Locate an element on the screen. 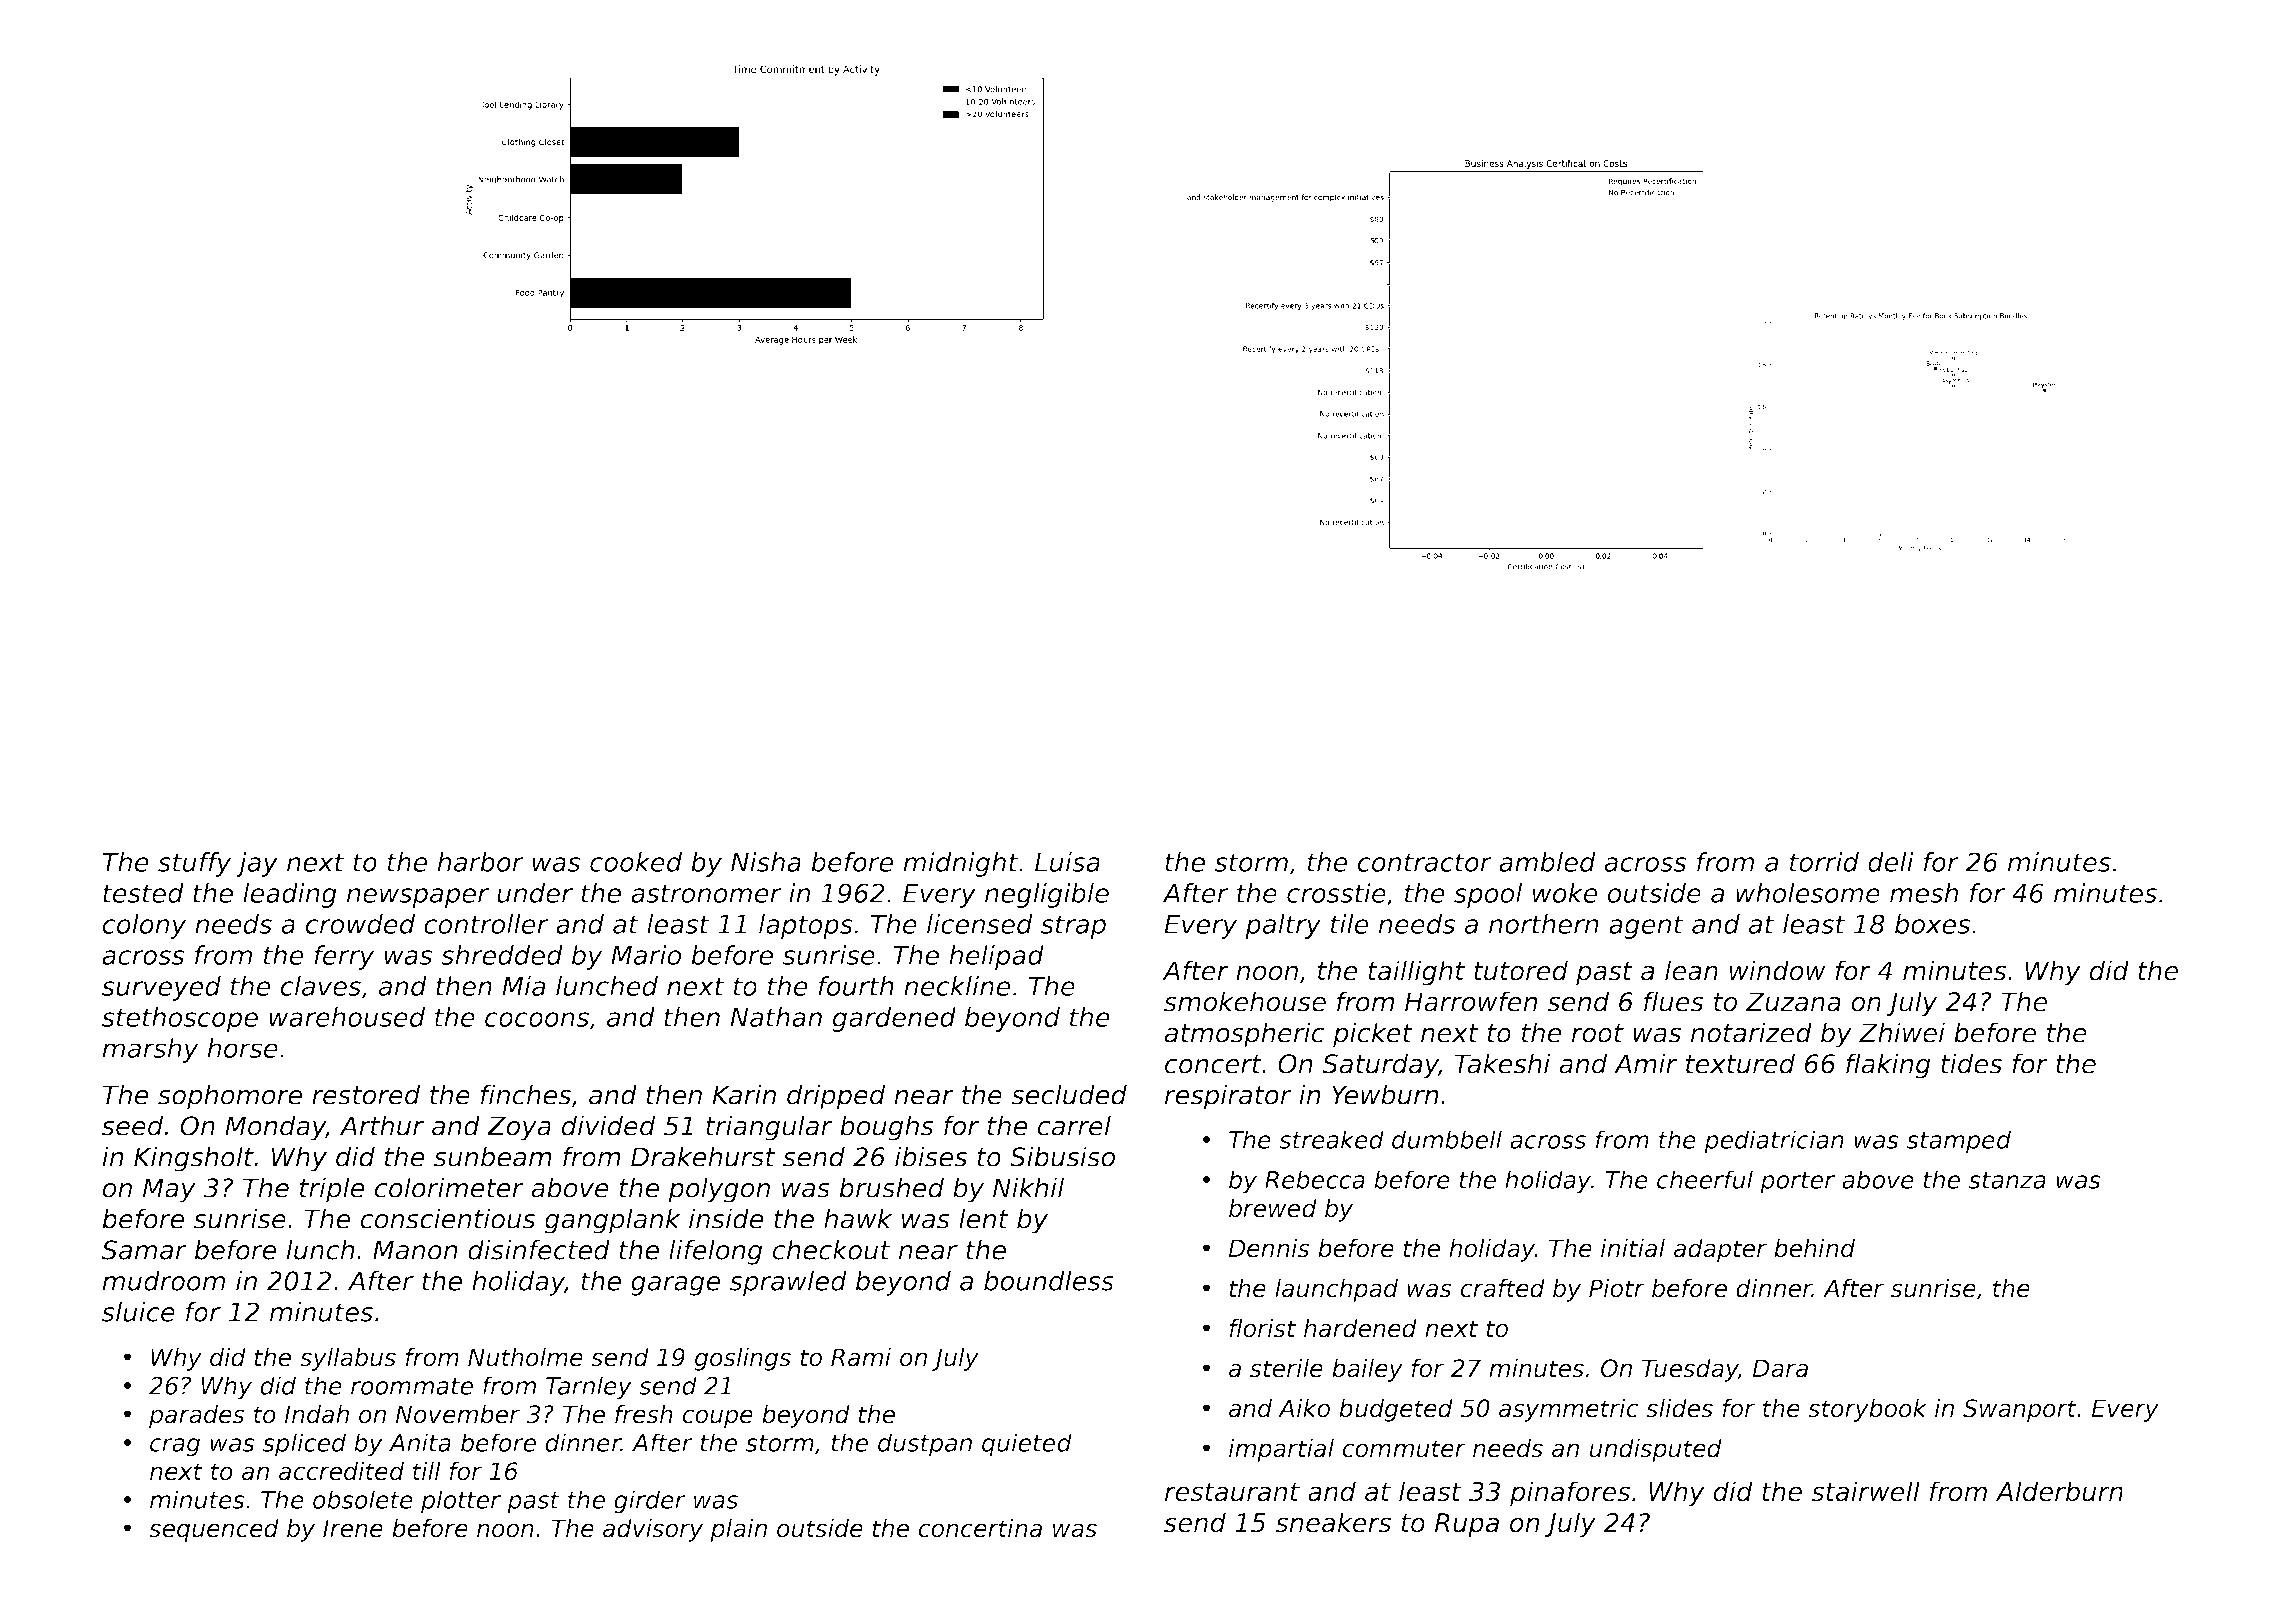 This screenshot has width=2292, height=1620. flaking is located at coordinates (1888, 1066).
